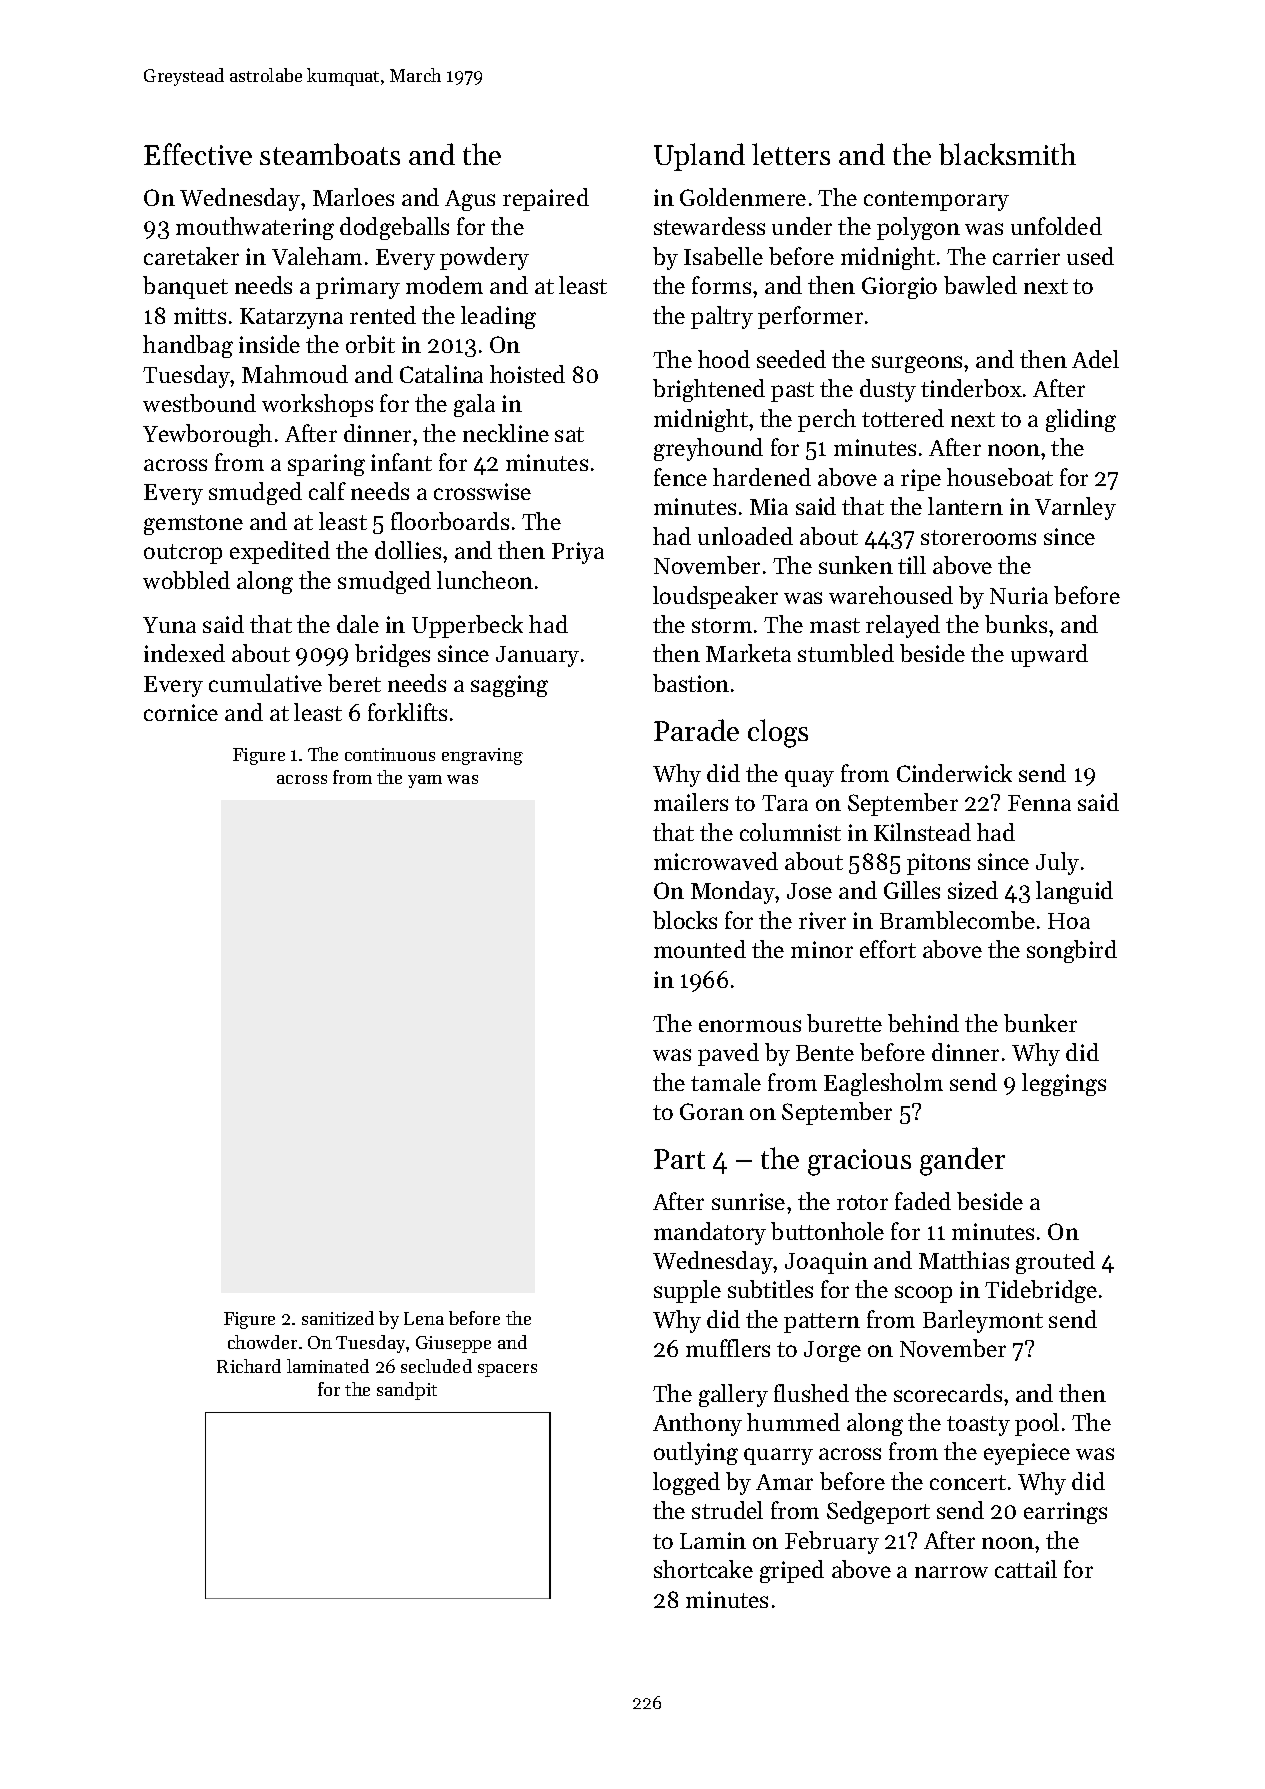 The image size is (1265, 1789). I want to click on mufflers, so click(728, 1348).
